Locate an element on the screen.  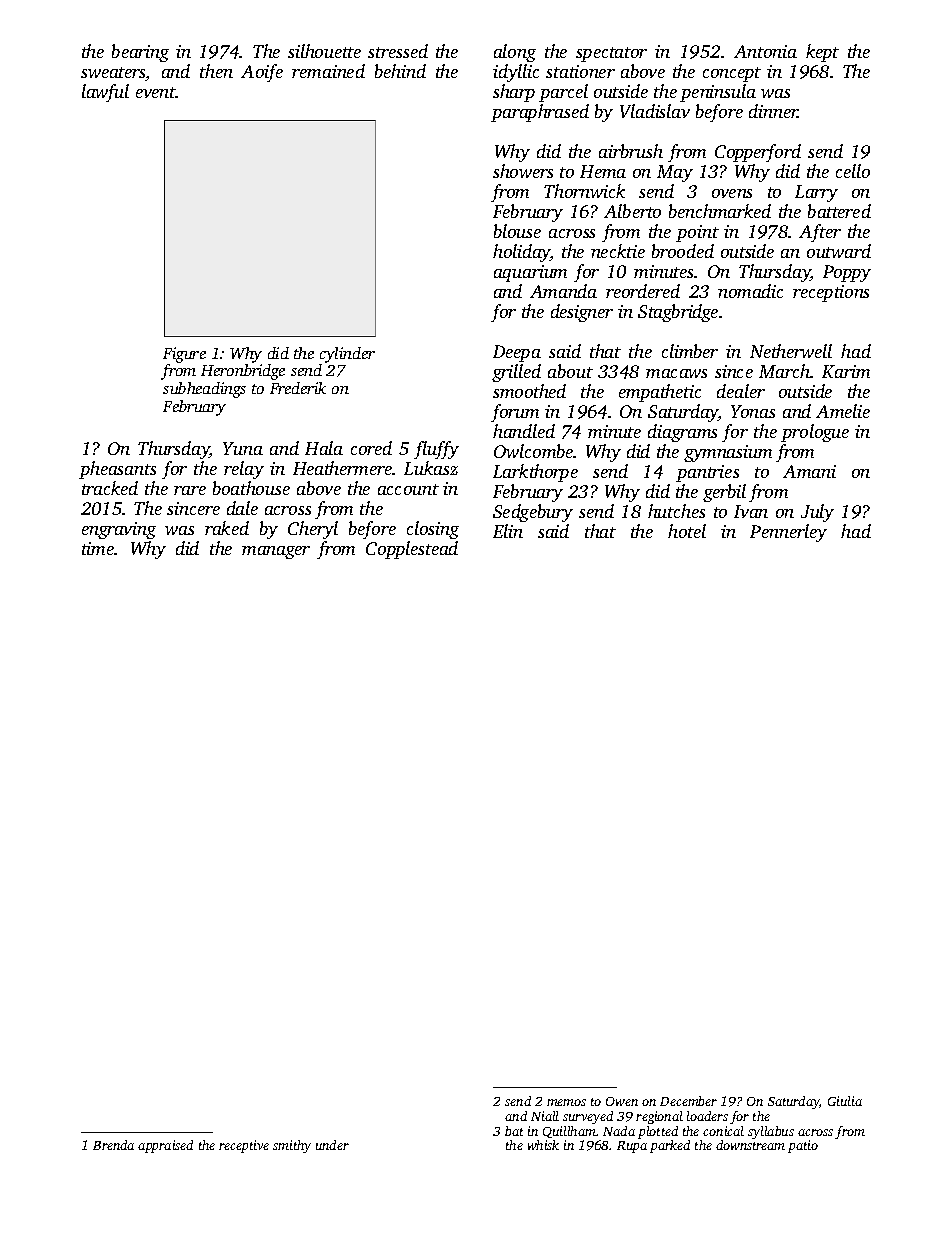
July is located at coordinates (817, 513).
